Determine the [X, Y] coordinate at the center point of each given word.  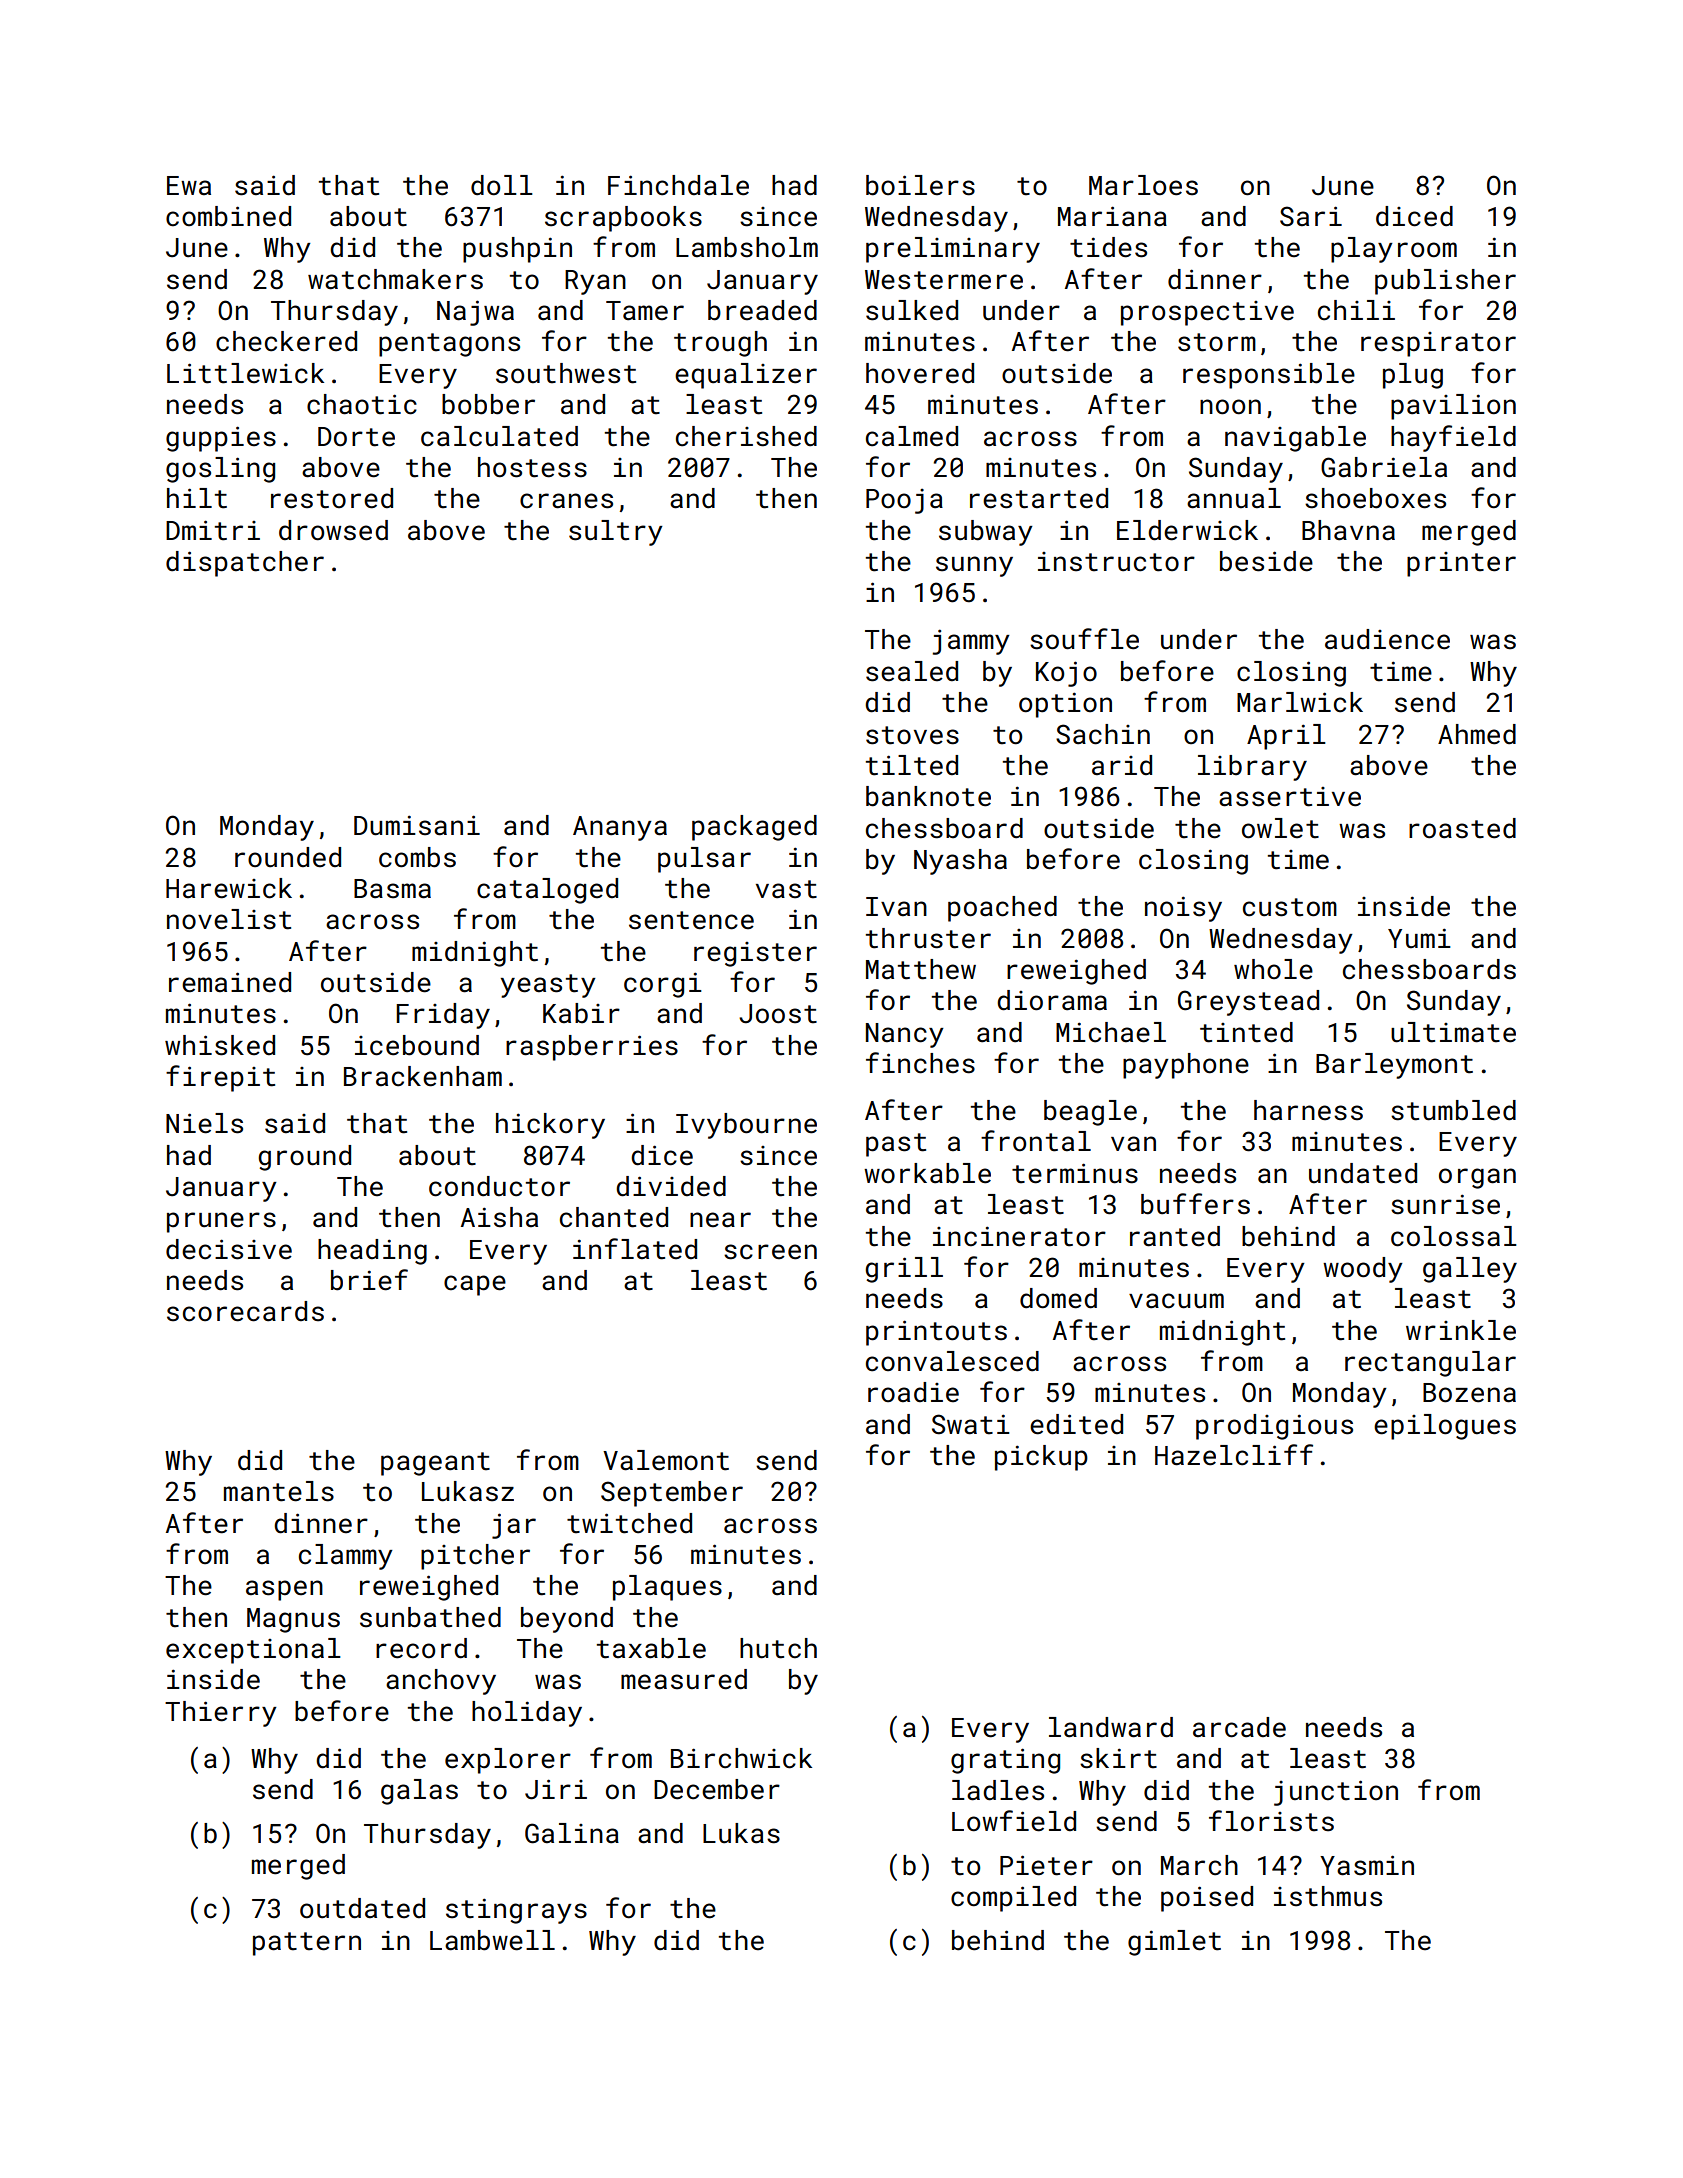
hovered [920, 373]
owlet [1280, 828]
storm [1217, 342]
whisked [220, 1045]
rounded [288, 857]
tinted [1246, 1032]
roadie [913, 1392]
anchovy [441, 1682]
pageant [435, 1464]
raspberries [592, 1048]
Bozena [1469, 1393]
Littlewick [245, 373]
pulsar [704, 860]
